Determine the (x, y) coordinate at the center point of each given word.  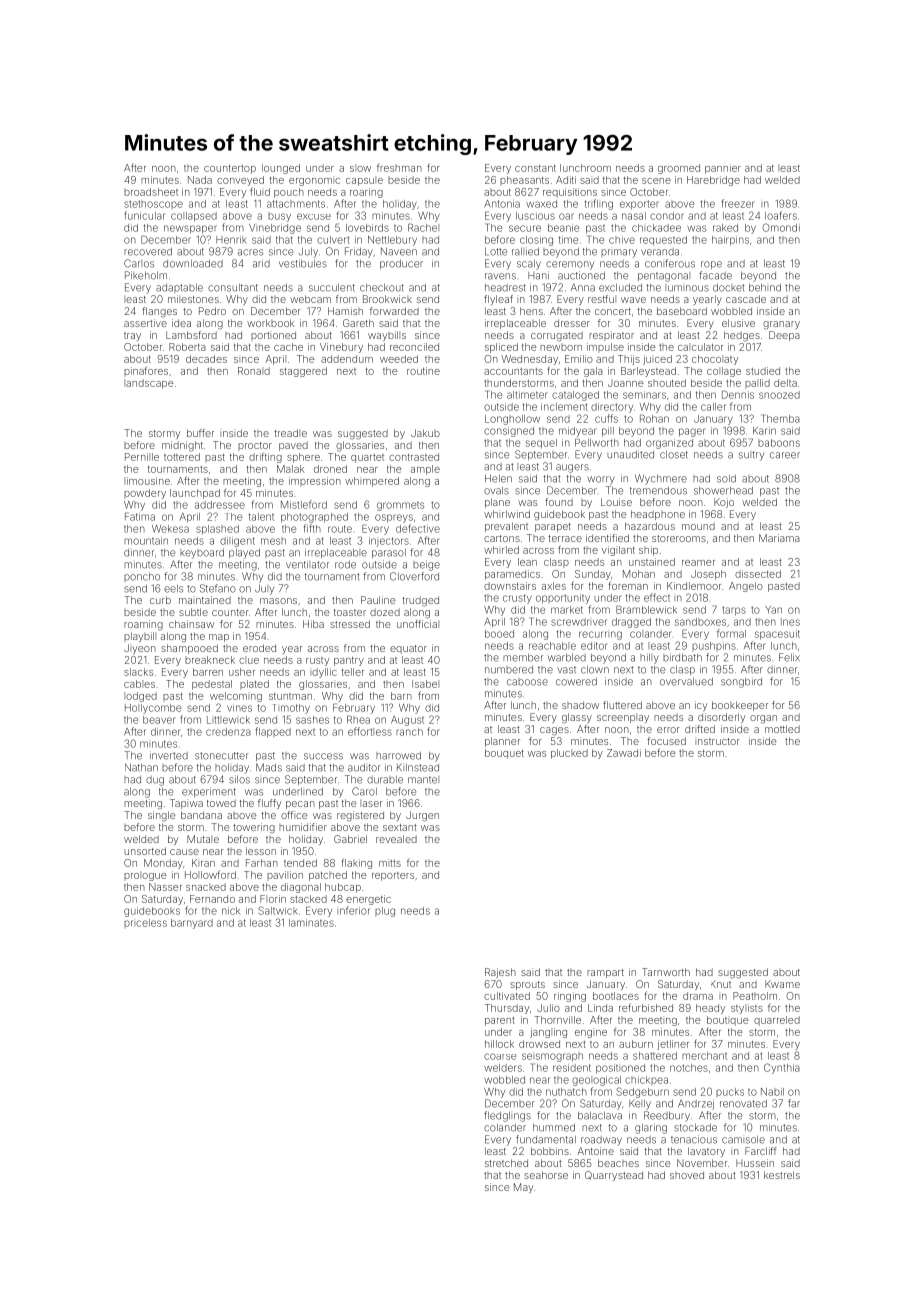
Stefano (218, 588)
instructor (717, 741)
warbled (567, 658)
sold (726, 479)
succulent (332, 288)
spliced (501, 348)
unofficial (418, 624)
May (523, 1188)
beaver (159, 720)
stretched (506, 1163)
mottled (782, 729)
